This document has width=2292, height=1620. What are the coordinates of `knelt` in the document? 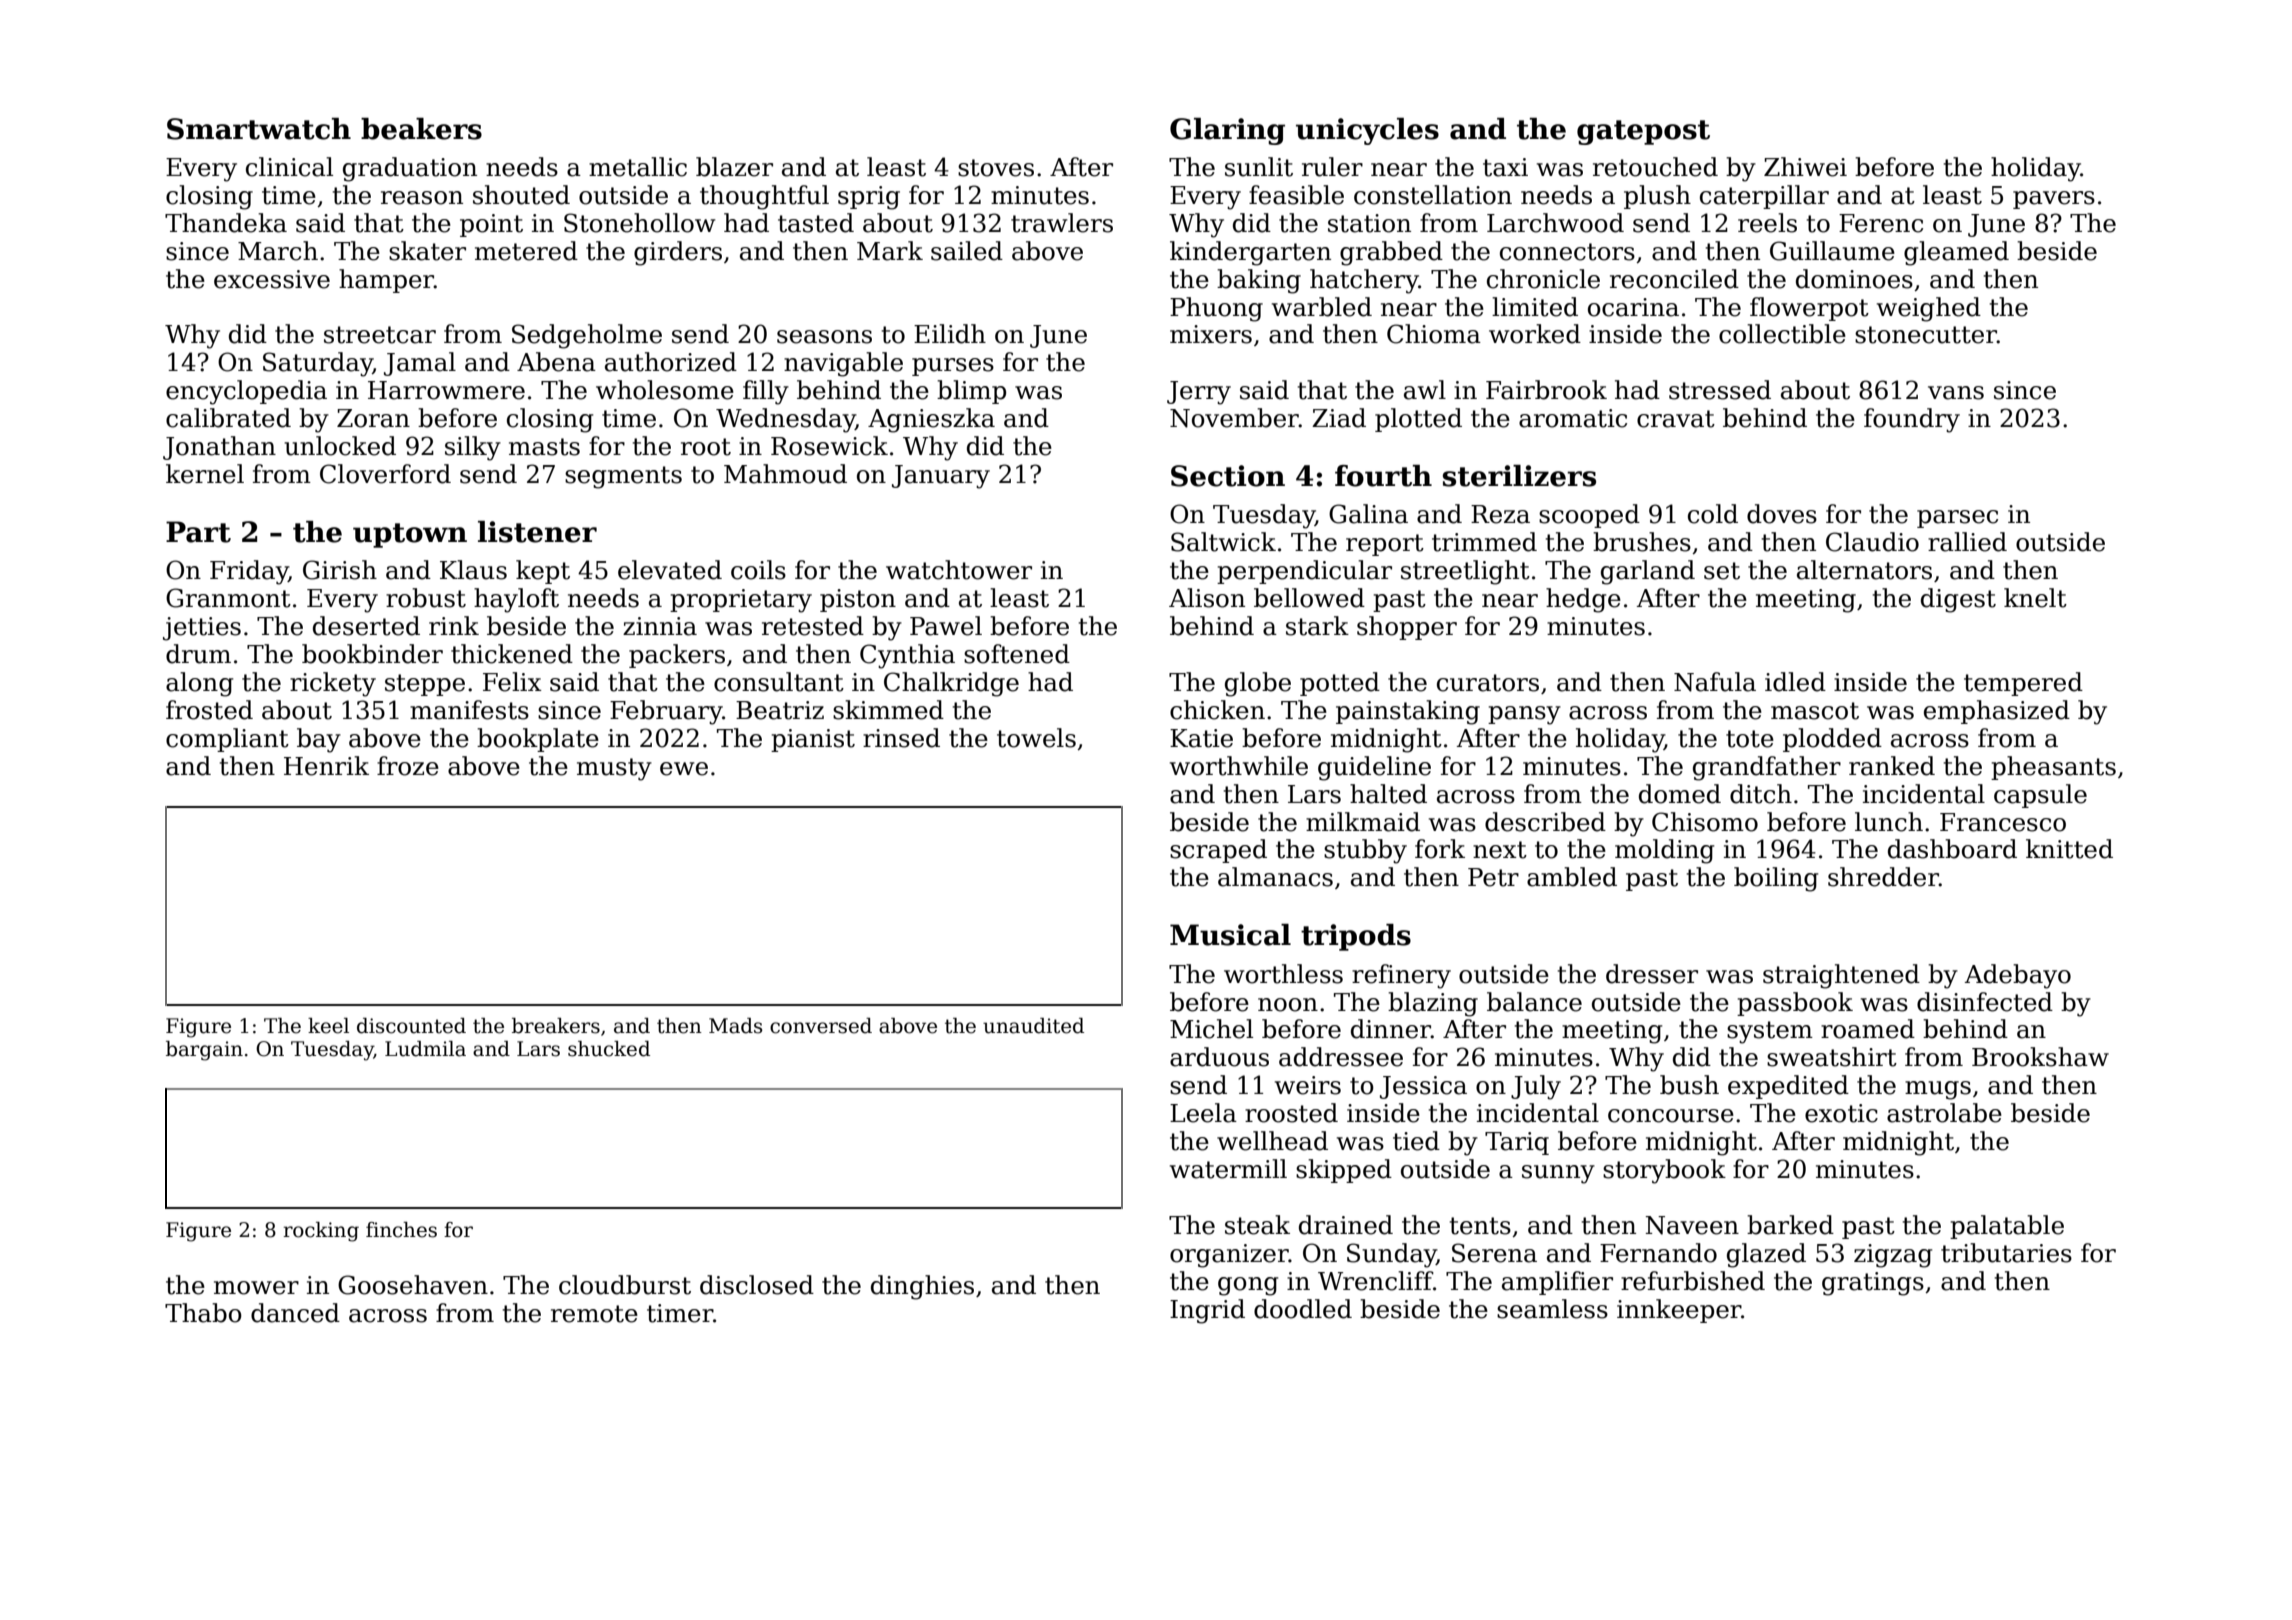 It's located at (2035, 598).
